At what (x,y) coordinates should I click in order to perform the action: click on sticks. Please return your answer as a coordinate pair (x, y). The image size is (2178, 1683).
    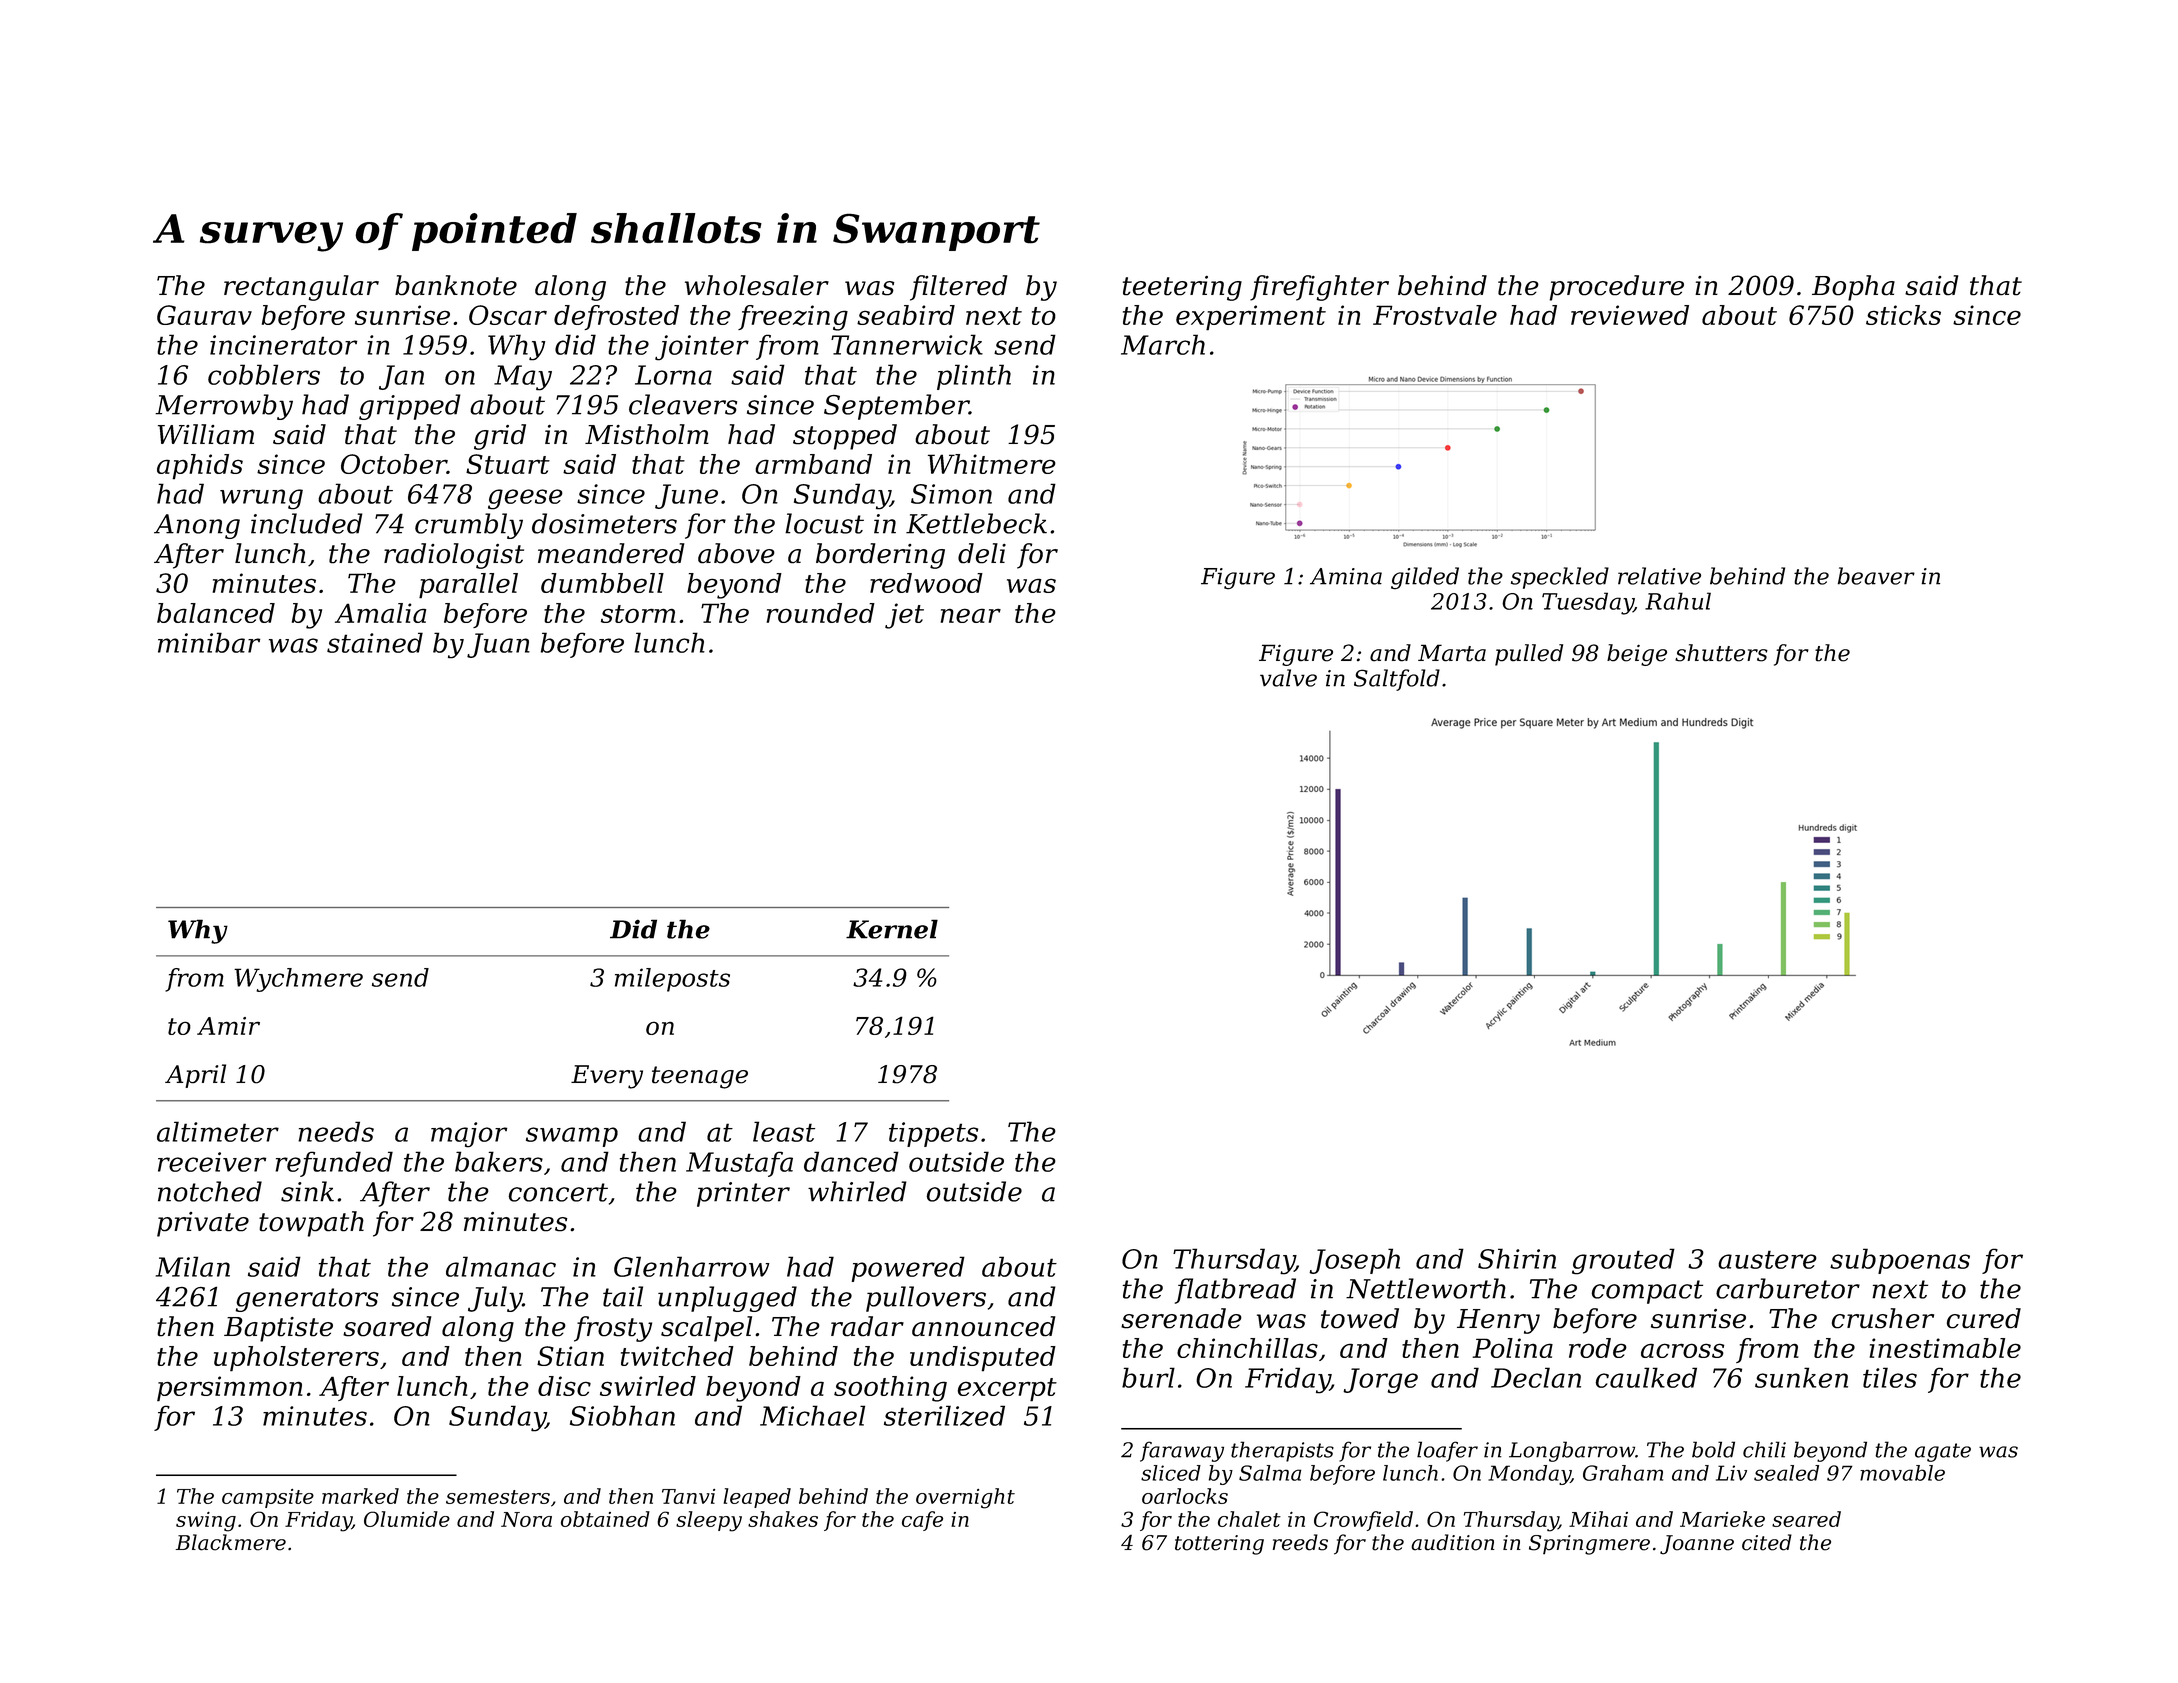
    Looking at the image, I should click on (1903, 315).
